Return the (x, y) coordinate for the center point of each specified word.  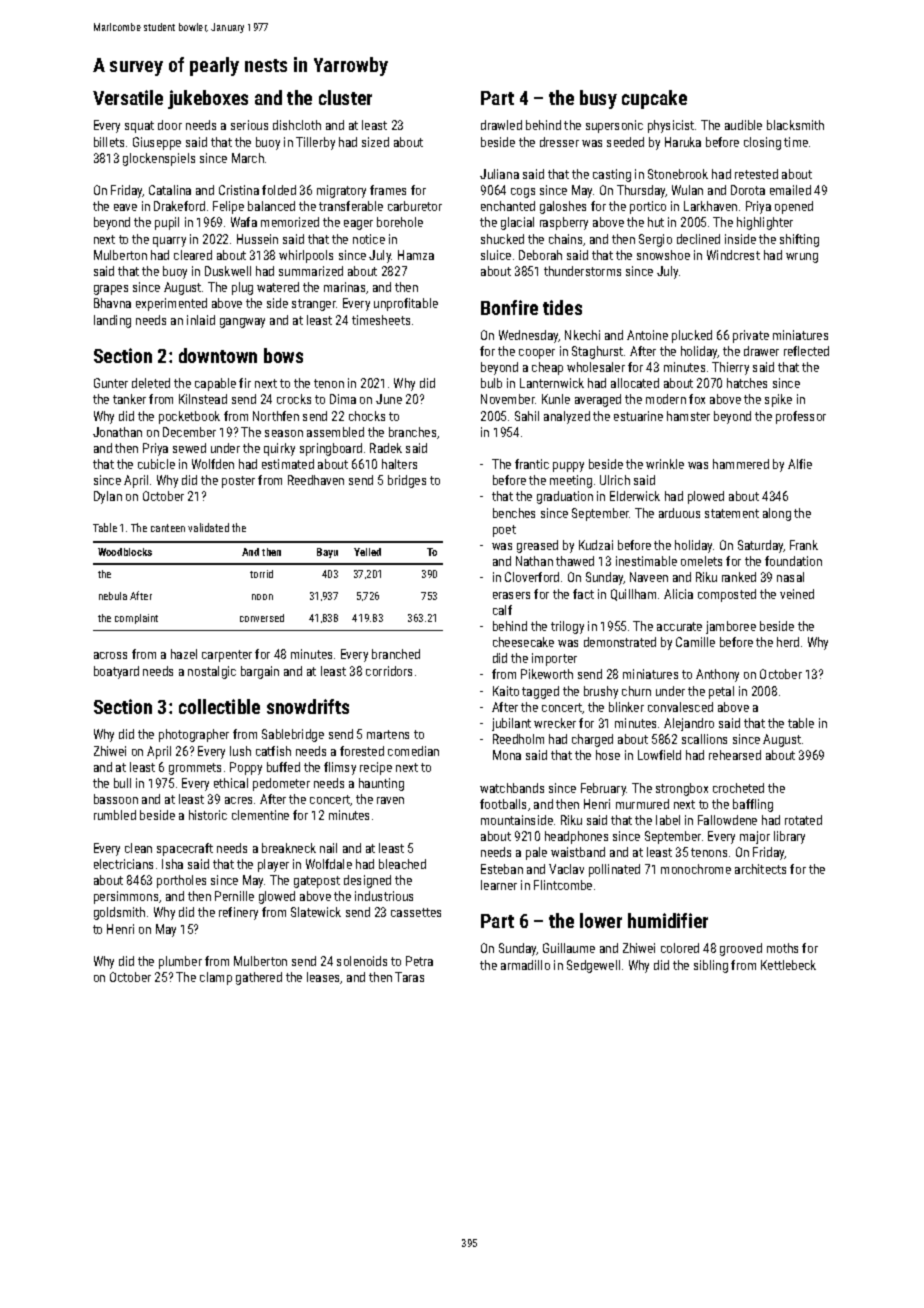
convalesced (680, 707)
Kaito (506, 691)
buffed (283, 767)
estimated (288, 464)
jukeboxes (208, 99)
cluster (345, 97)
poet (504, 531)
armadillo (525, 965)
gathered (259, 978)
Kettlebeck (788, 965)
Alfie (800, 464)
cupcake (654, 99)
